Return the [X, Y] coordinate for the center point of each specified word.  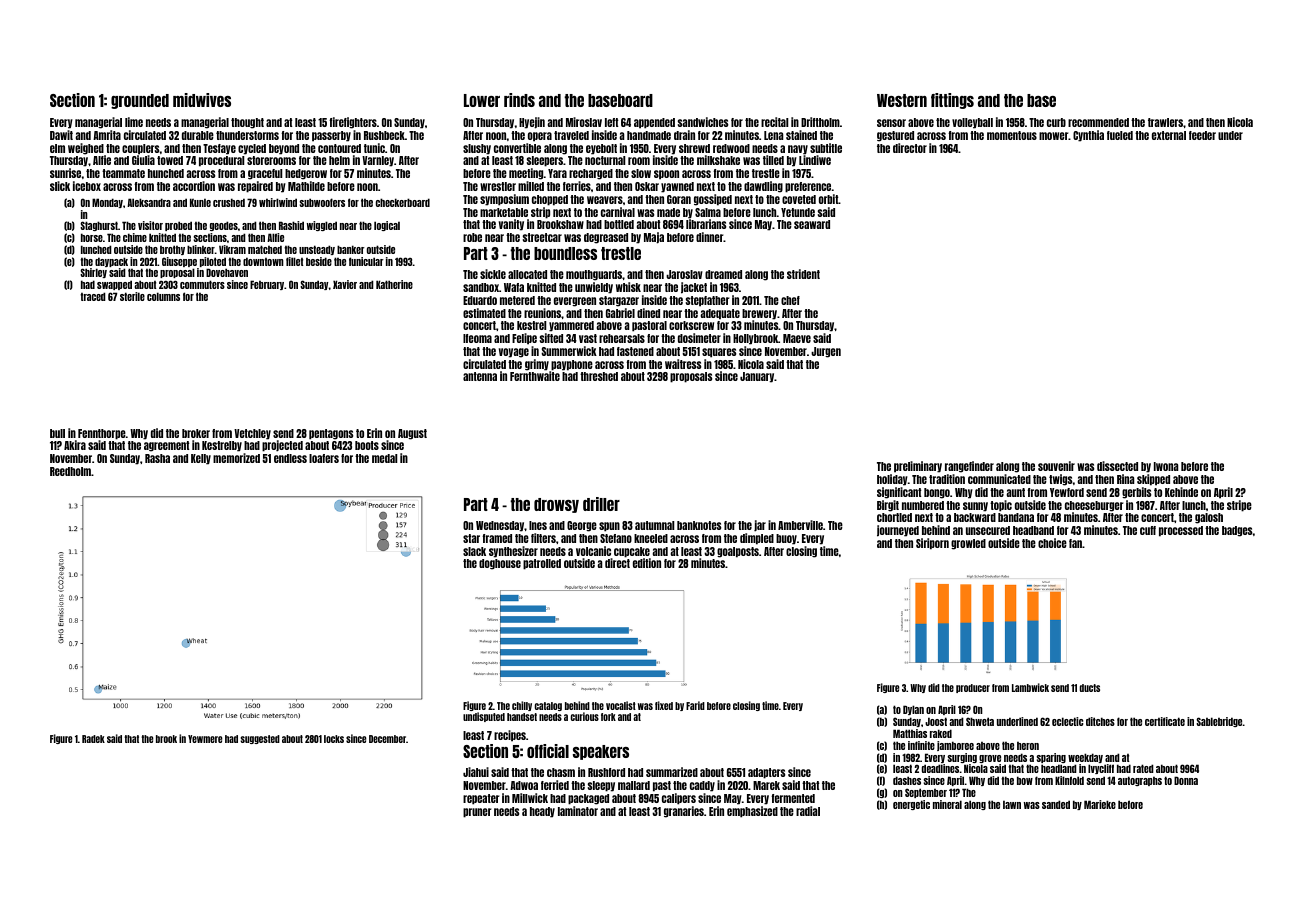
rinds [519, 100]
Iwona [1166, 466]
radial [808, 811]
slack [474, 551]
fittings [952, 101]
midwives [202, 100]
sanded [1056, 804]
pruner [477, 813]
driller [601, 504]
